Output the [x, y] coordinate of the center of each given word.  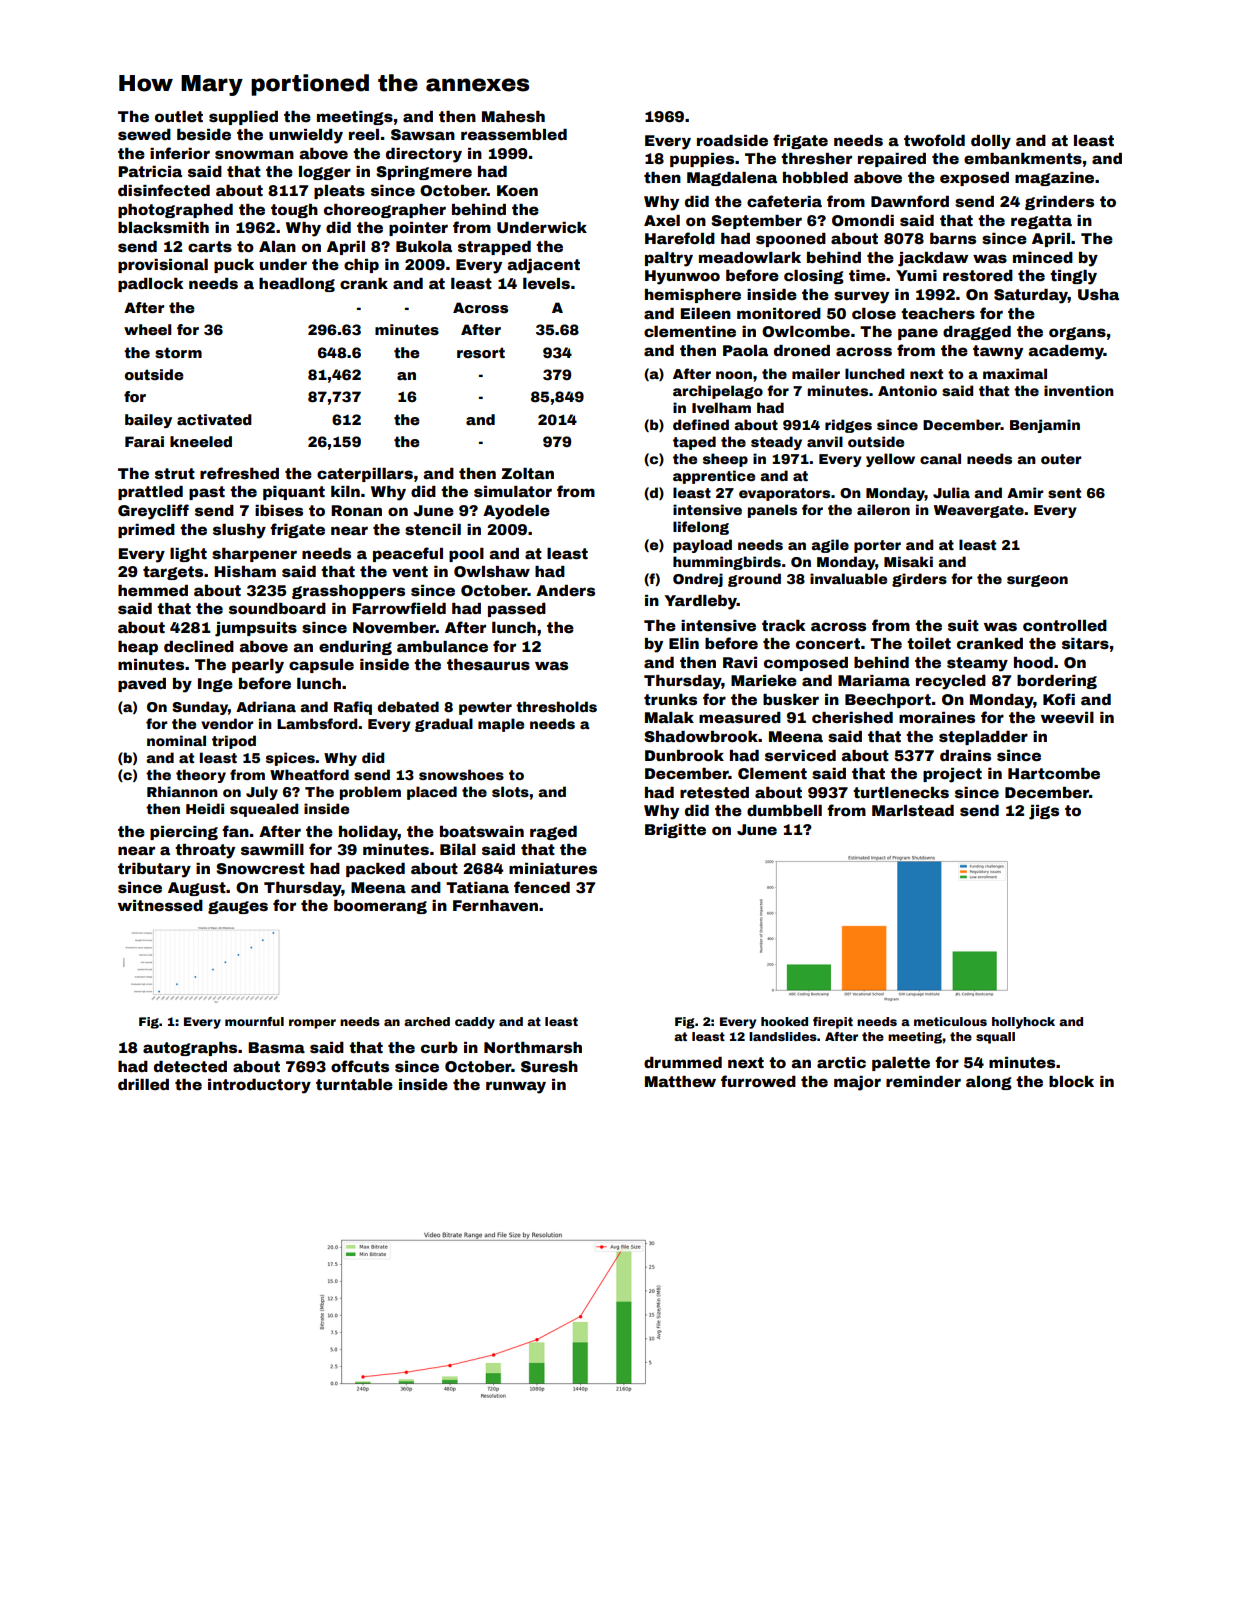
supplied [243, 118]
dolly [991, 142]
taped [694, 443]
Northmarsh [533, 1047]
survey [861, 297]
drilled [143, 1084]
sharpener [254, 555]
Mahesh [513, 116]
